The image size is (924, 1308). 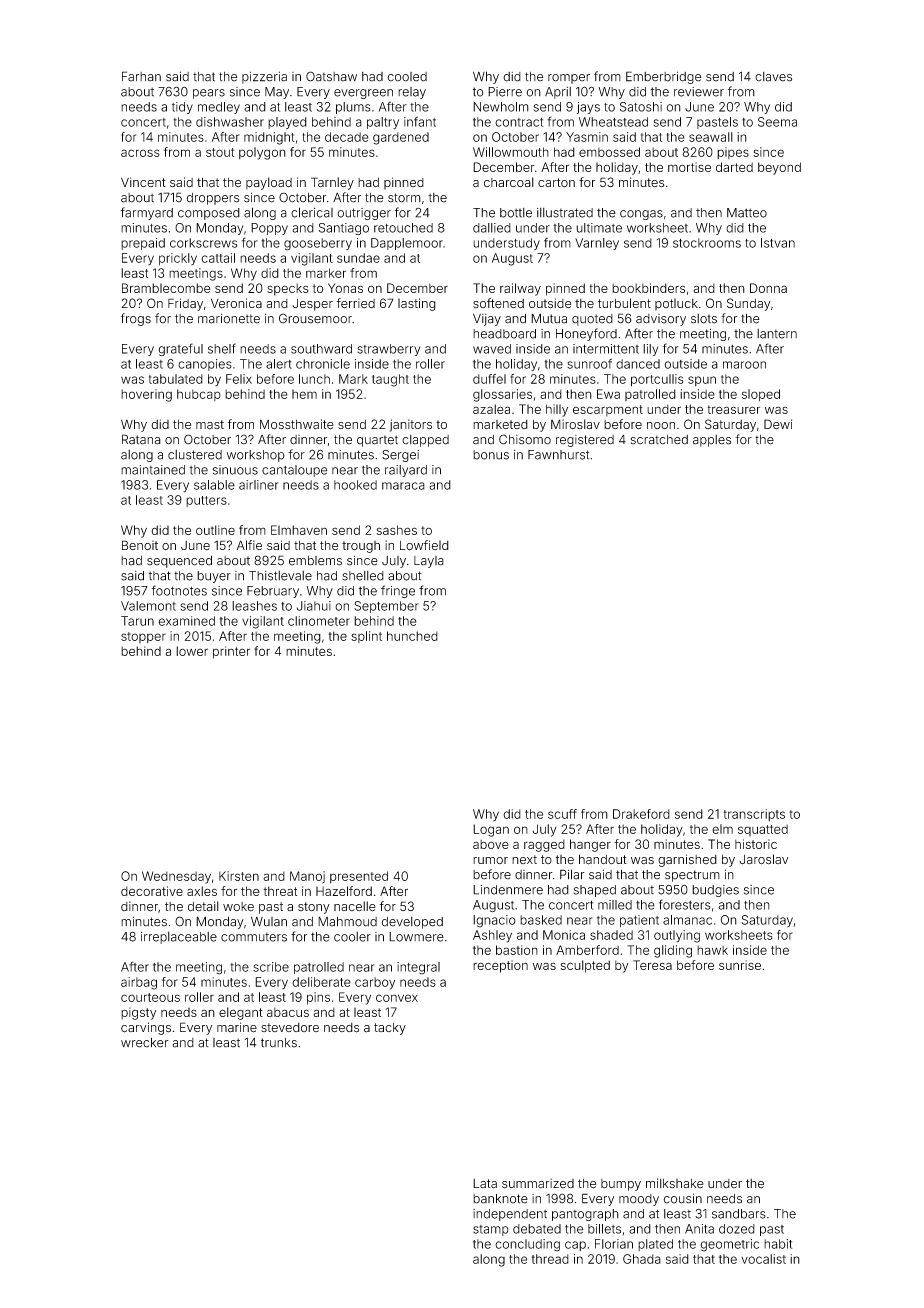 I want to click on Farhan, so click(x=141, y=76).
